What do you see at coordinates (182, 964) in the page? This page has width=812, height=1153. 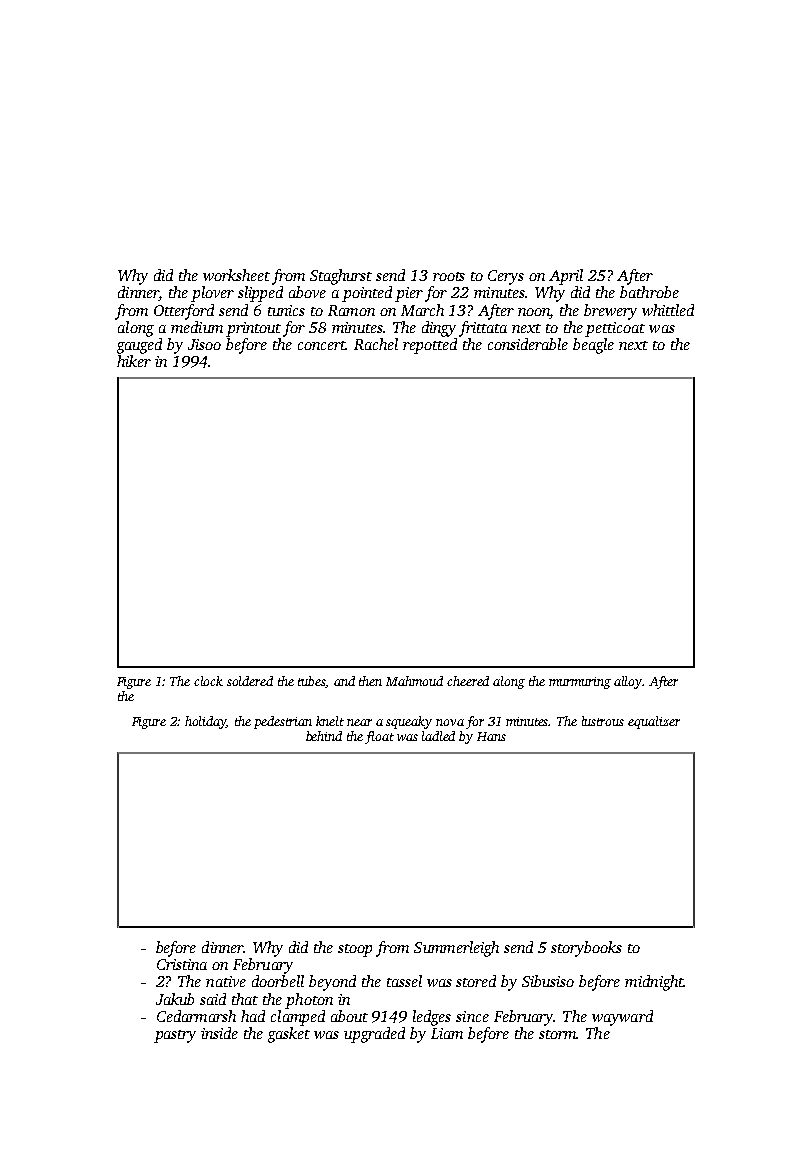 I see `Cristina` at bounding box center [182, 964].
